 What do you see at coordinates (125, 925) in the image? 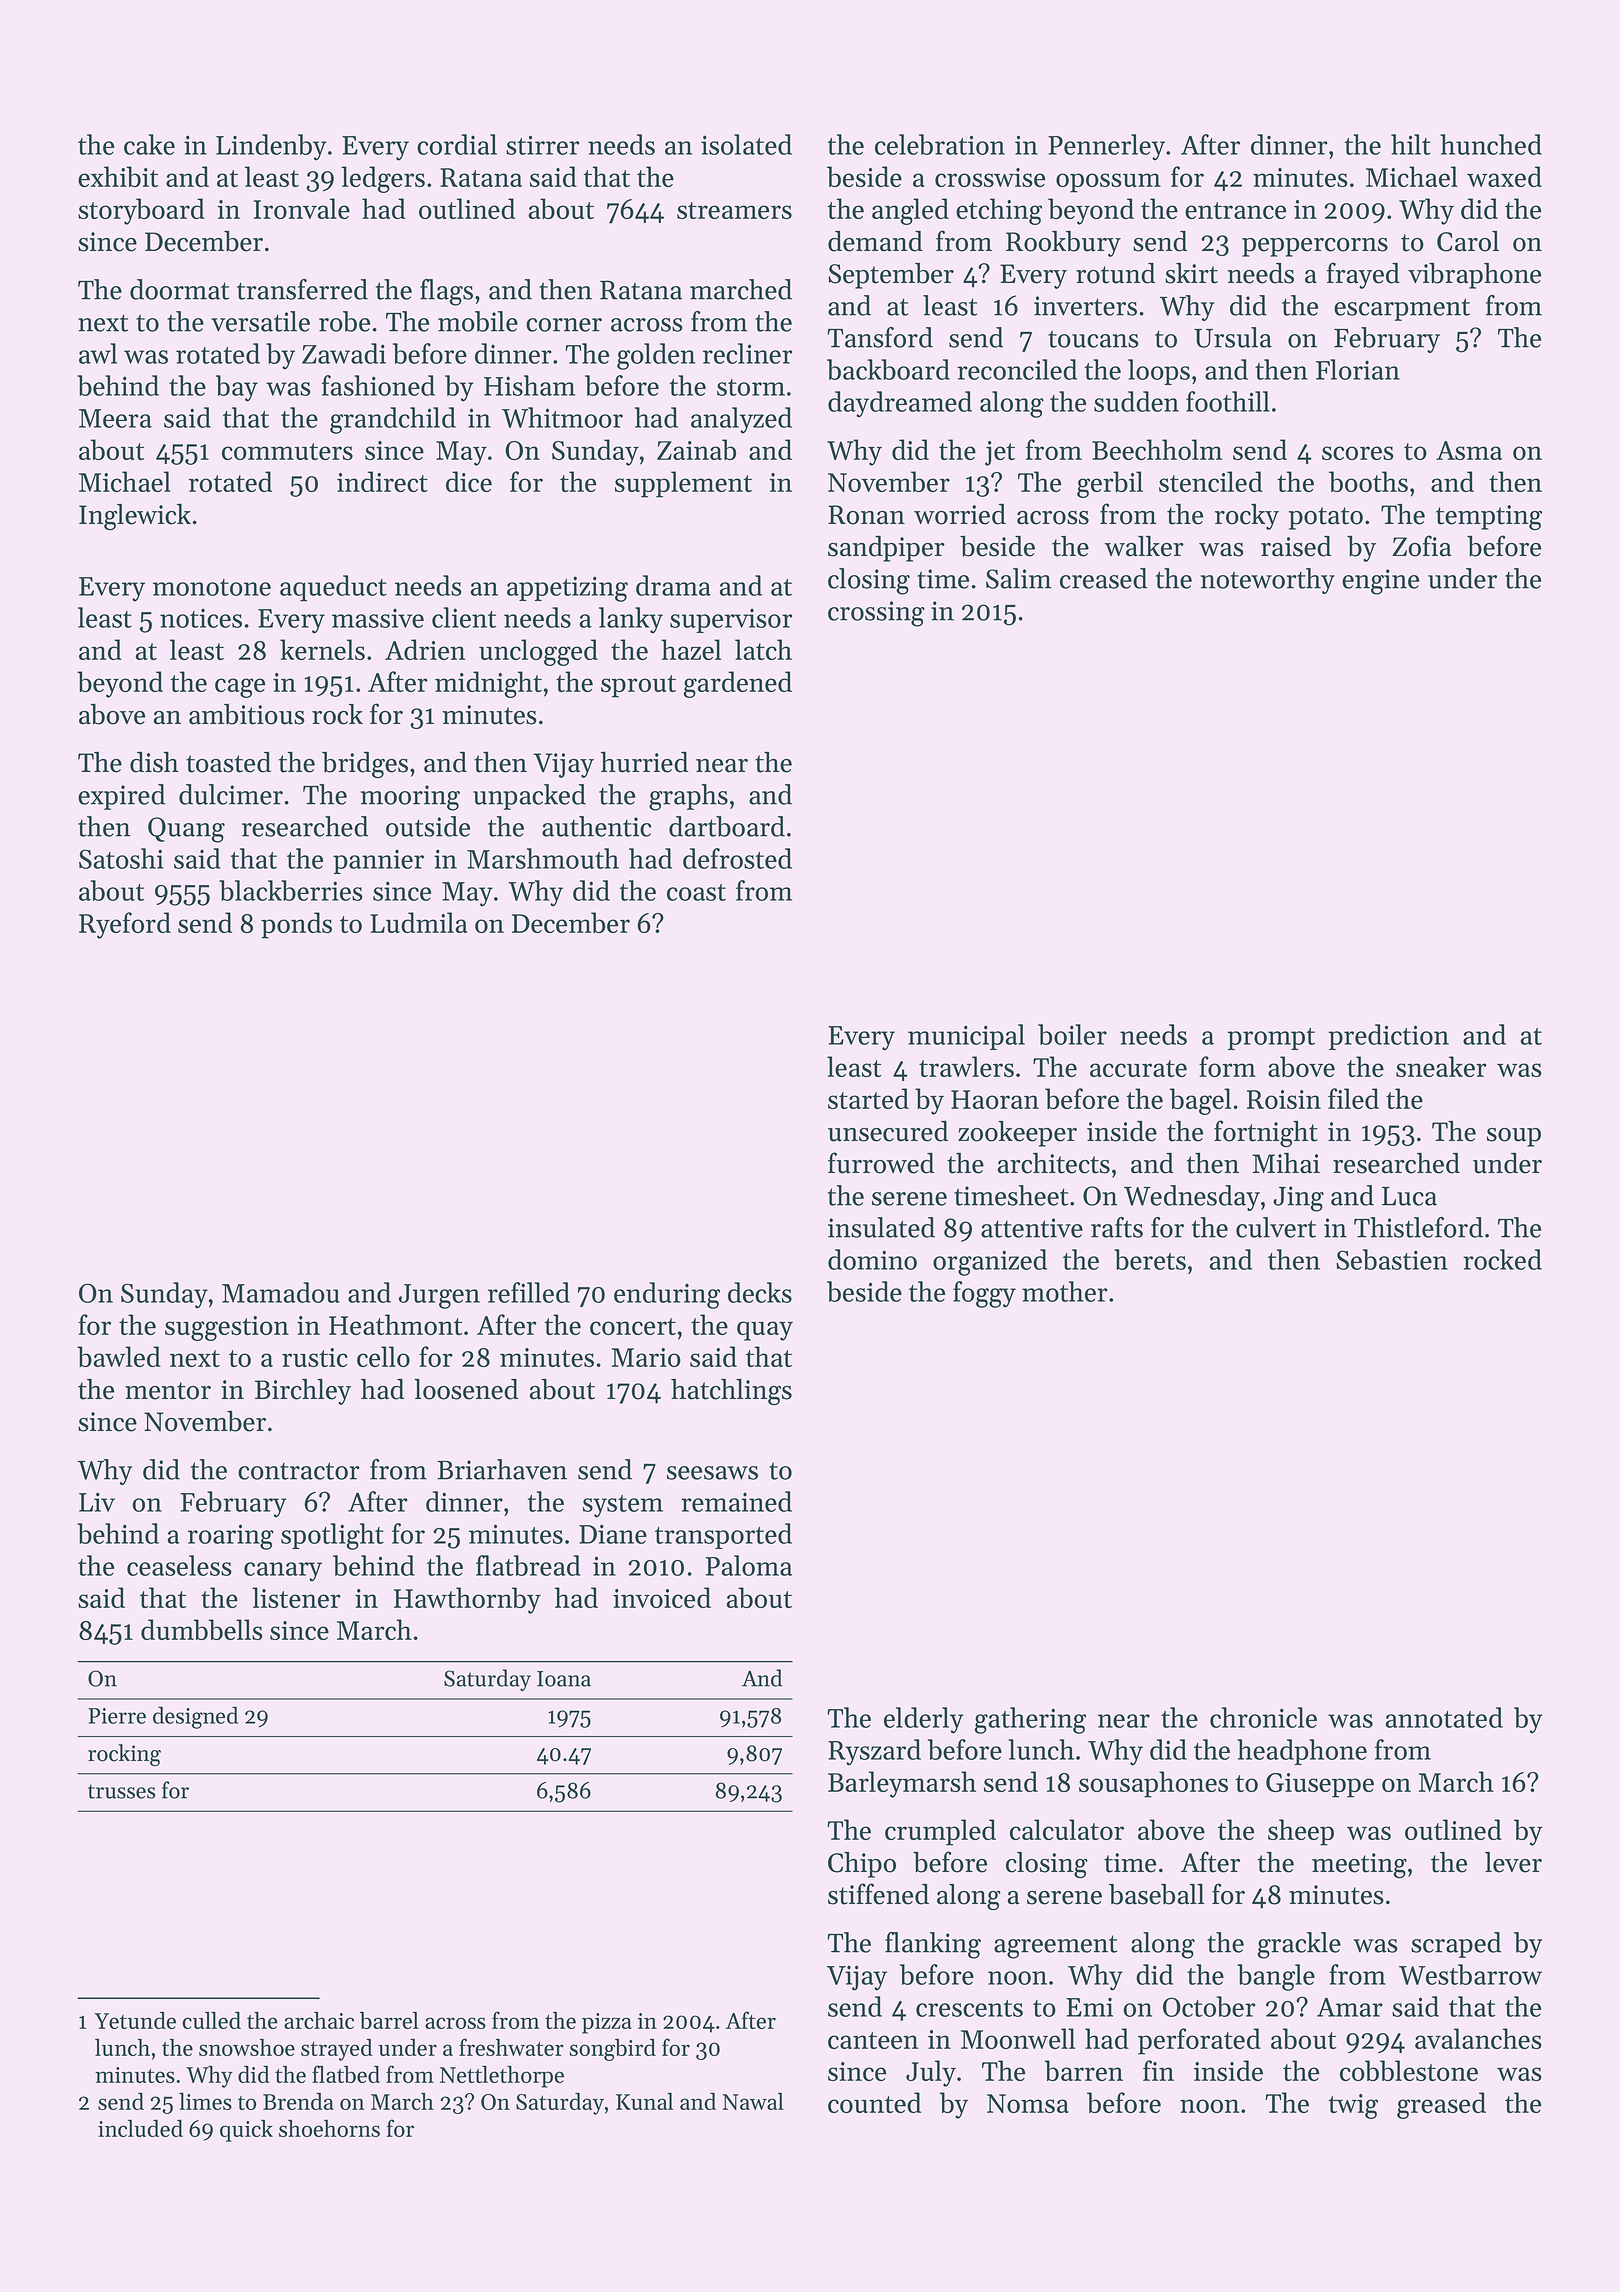
I see `Ryeford` at bounding box center [125, 925].
